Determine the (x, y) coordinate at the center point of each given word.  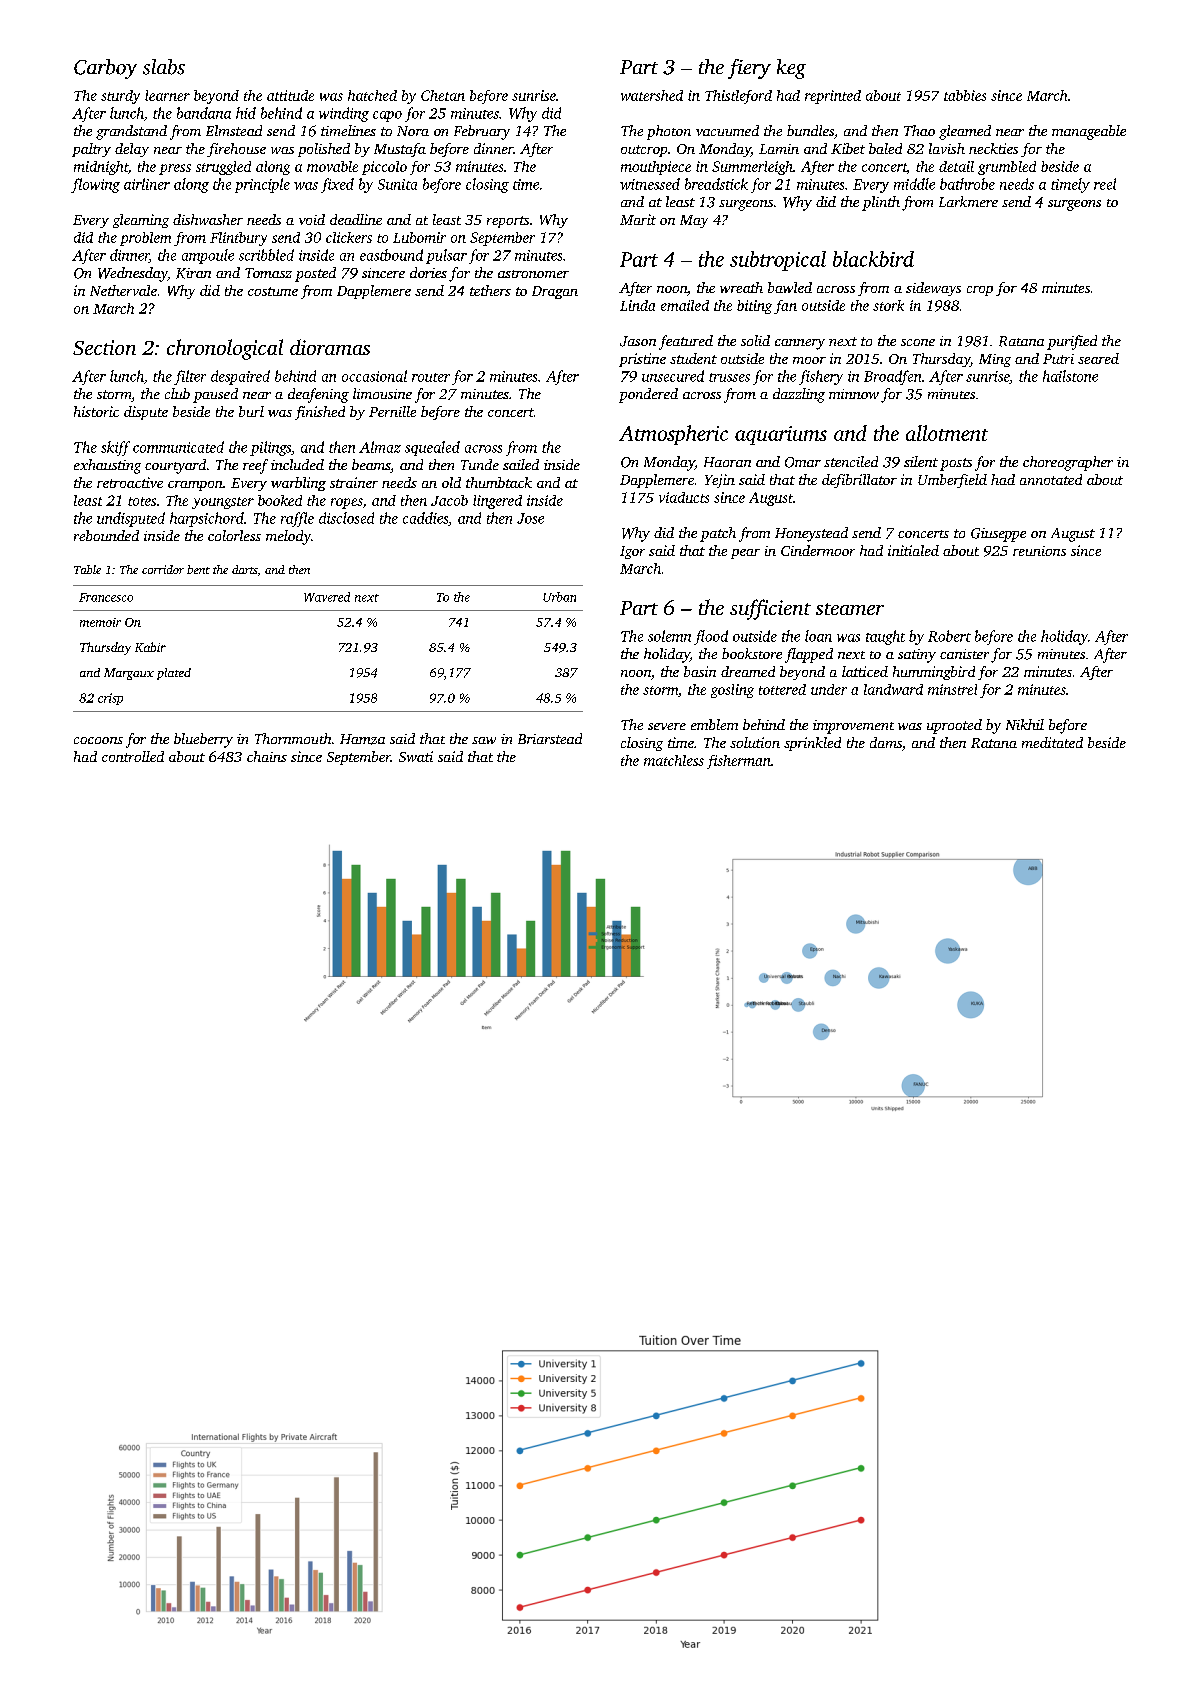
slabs (164, 67)
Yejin (720, 481)
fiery (749, 69)
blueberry (203, 740)
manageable (1089, 132)
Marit (638, 219)
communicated (178, 447)
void (312, 219)
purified (1072, 342)
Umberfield (952, 481)
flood (711, 637)
